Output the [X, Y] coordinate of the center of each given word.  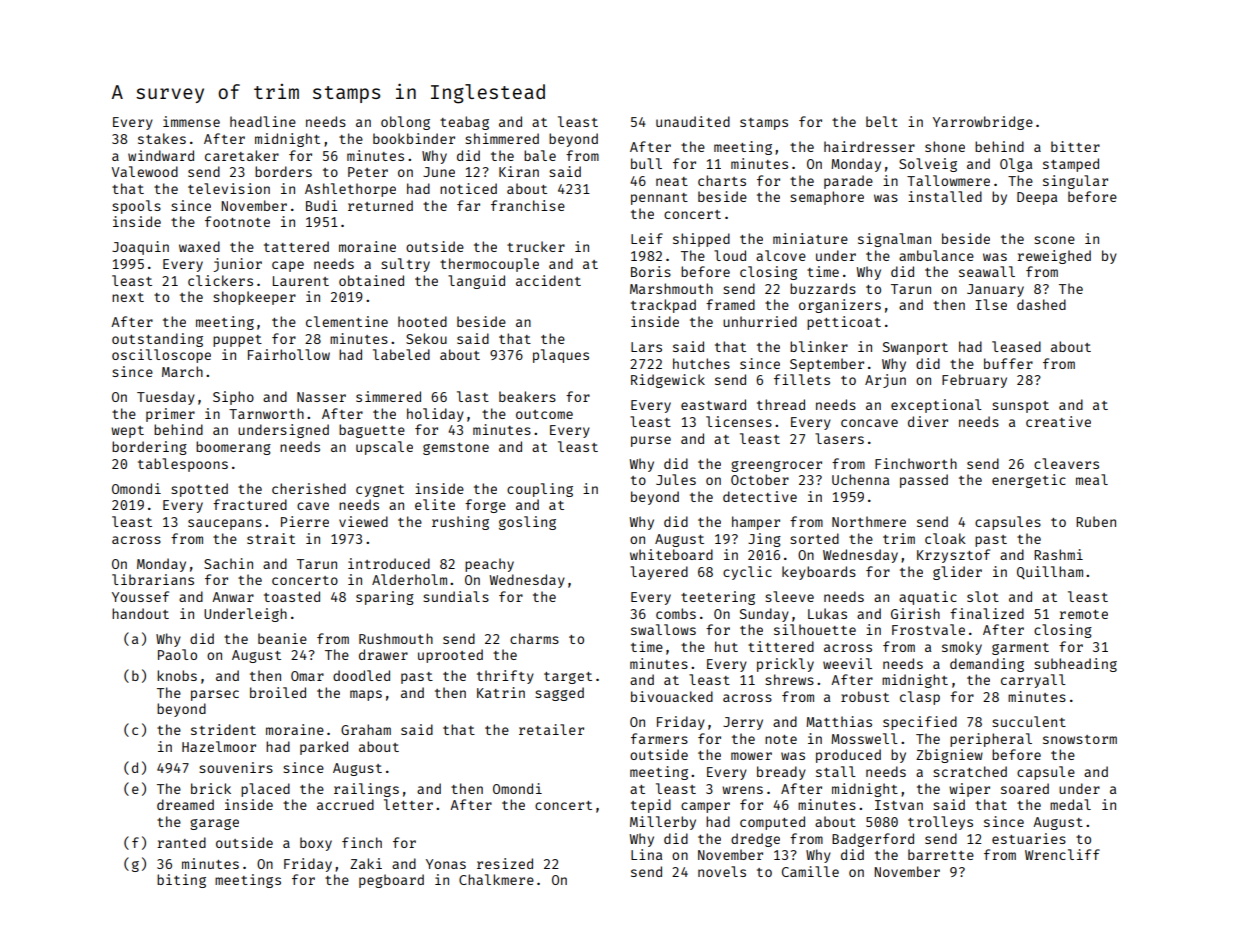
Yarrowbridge [983, 123]
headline [263, 121]
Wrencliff [1062, 854]
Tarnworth [266, 413]
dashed [1041, 304]
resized [505, 863]
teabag [464, 123]
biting [181, 881]
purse [651, 441]
